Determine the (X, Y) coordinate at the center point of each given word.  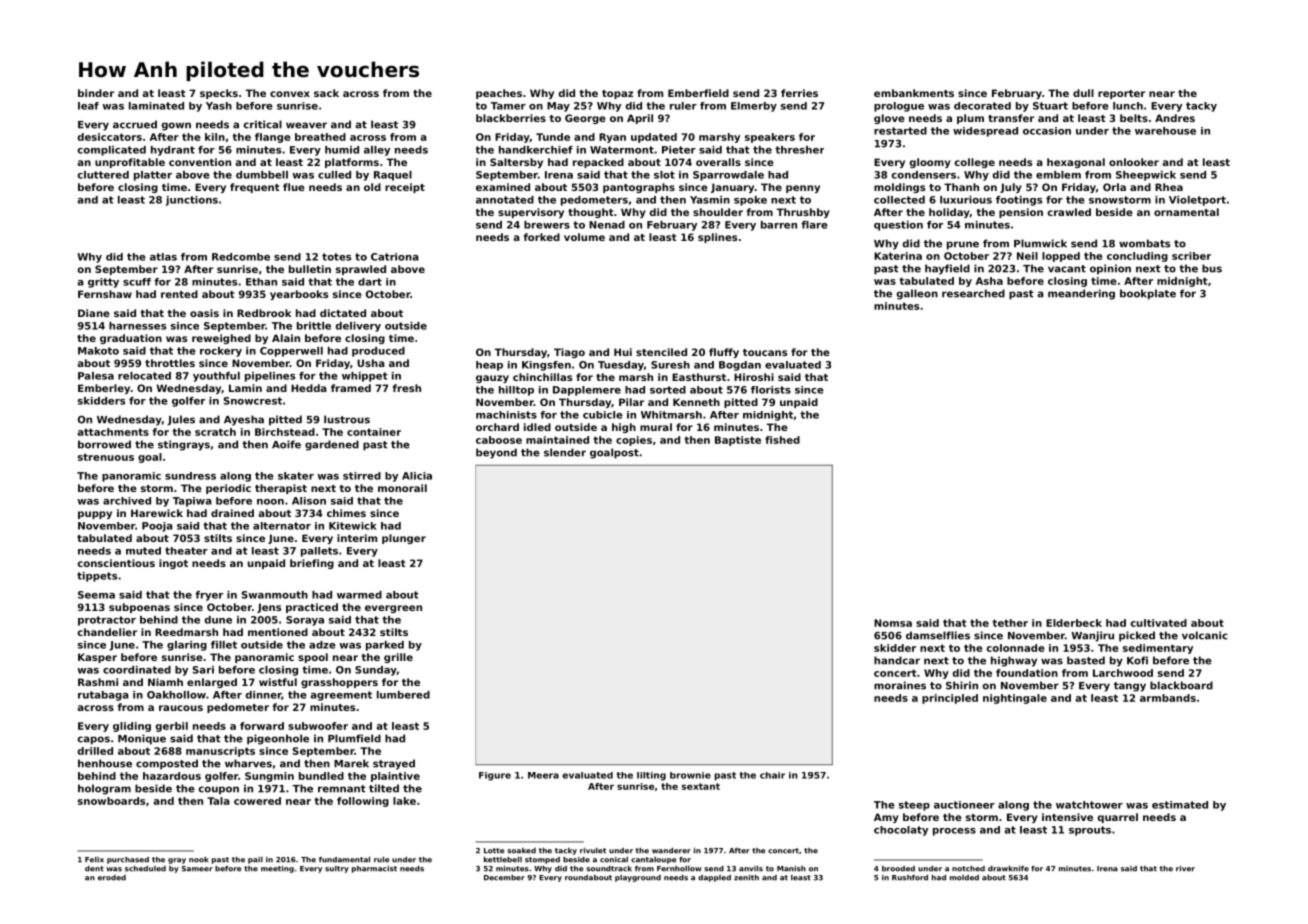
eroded (112, 878)
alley (377, 151)
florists (771, 390)
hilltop (516, 391)
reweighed (221, 339)
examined (503, 187)
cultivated (1159, 623)
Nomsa (893, 623)
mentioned (278, 632)
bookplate (1148, 294)
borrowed (104, 444)
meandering (1081, 294)
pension (1021, 213)
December (504, 878)
